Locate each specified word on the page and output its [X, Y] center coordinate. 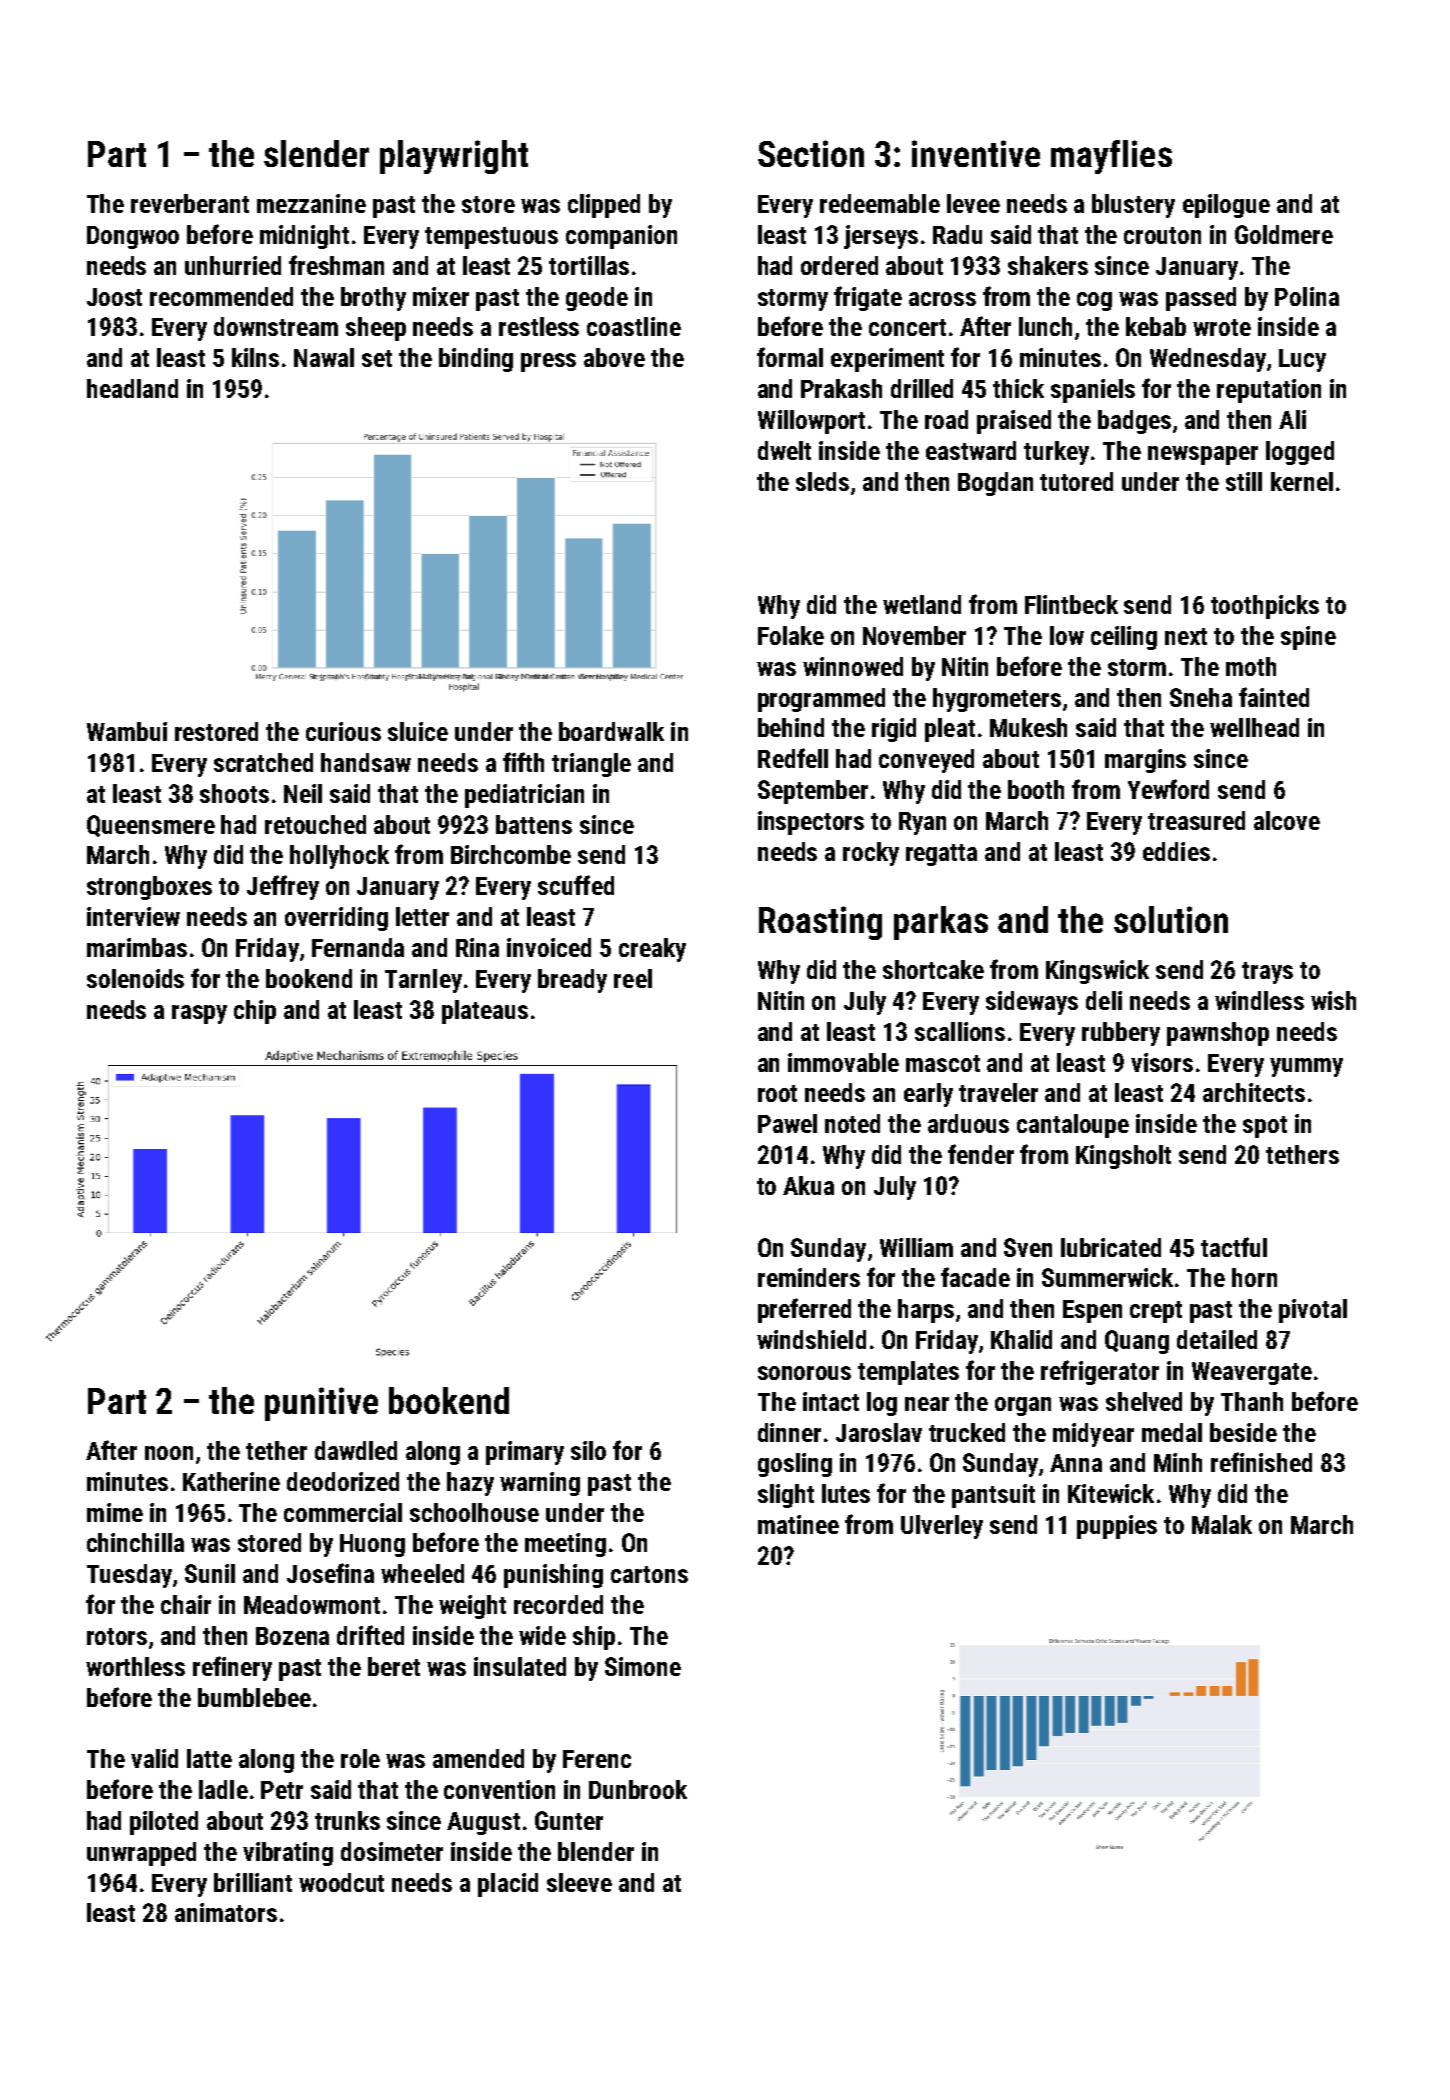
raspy [199, 1014]
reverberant [190, 203]
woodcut [341, 1882]
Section [811, 153]
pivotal [1313, 1311]
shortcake [933, 969]
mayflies [1111, 157]
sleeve [579, 1882]
